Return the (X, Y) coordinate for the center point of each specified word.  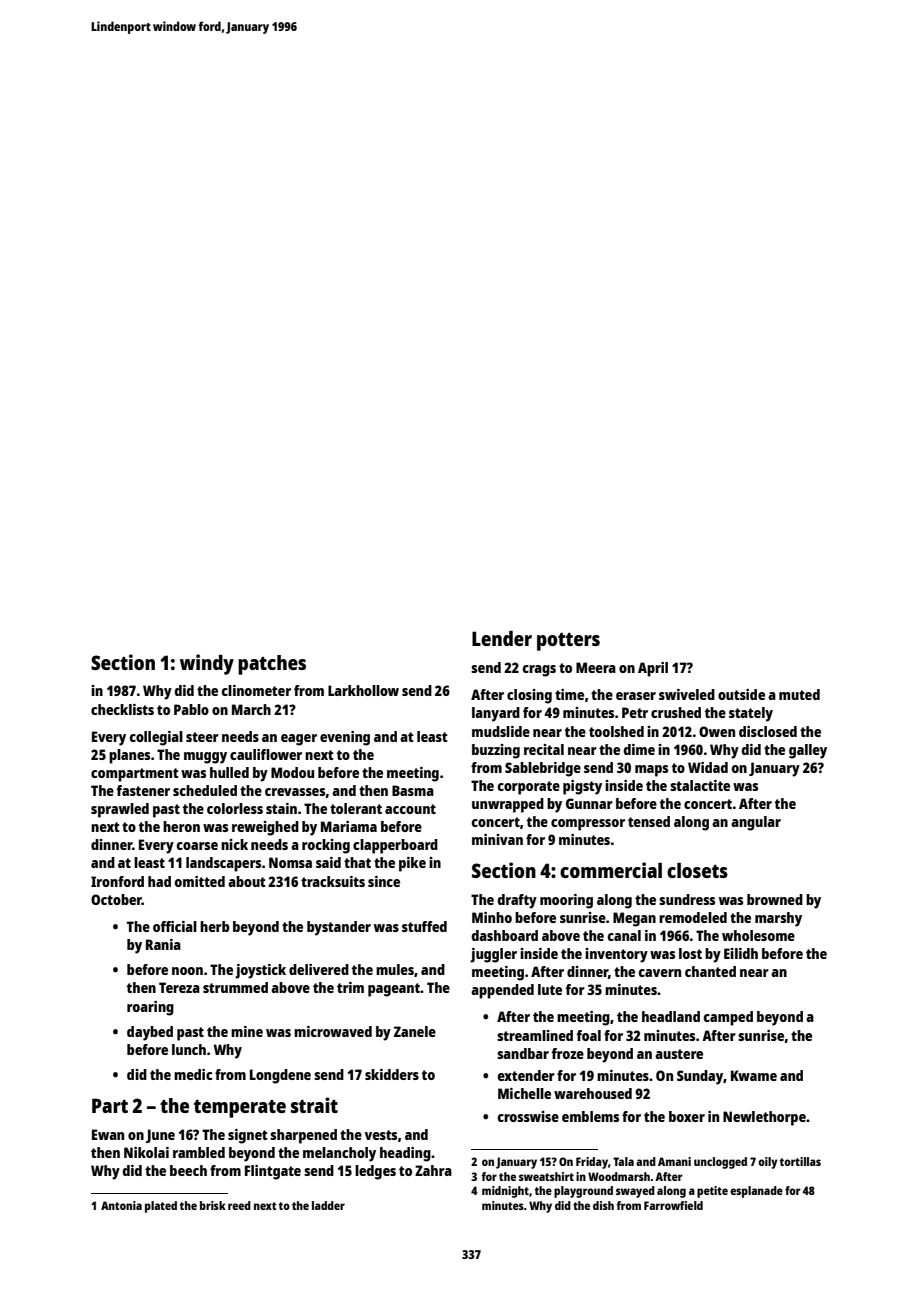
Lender (502, 638)
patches (272, 665)
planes (129, 756)
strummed (235, 987)
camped (728, 1018)
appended (502, 991)
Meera (596, 667)
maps (651, 771)
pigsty (582, 787)
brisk (213, 1205)
